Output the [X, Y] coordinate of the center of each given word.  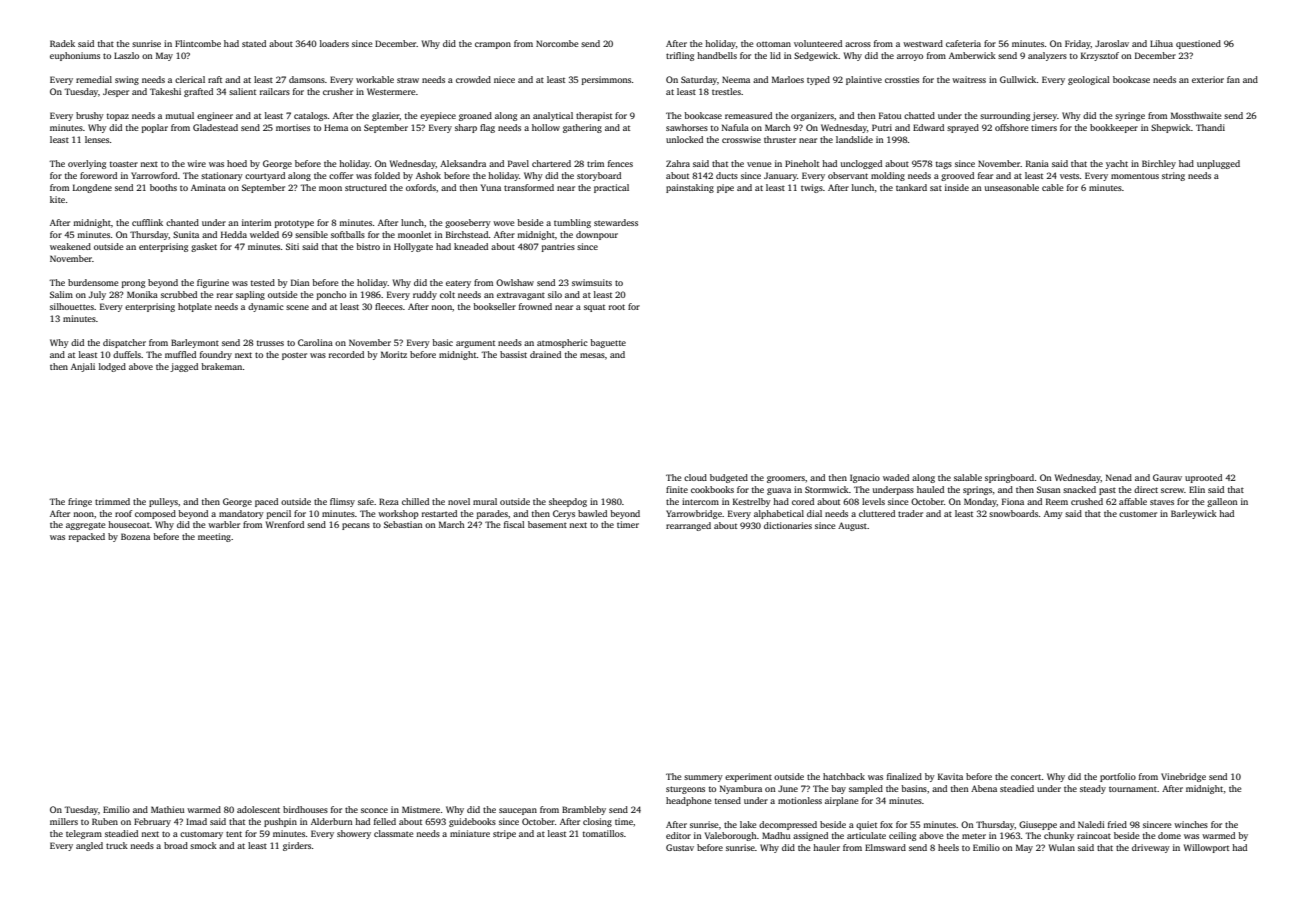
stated [254, 43]
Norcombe [557, 43]
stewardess [616, 222]
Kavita [950, 776]
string [1173, 176]
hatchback [844, 776]
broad [176, 845]
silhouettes [72, 306]
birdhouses [305, 809]
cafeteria [963, 43]
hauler [826, 847]
